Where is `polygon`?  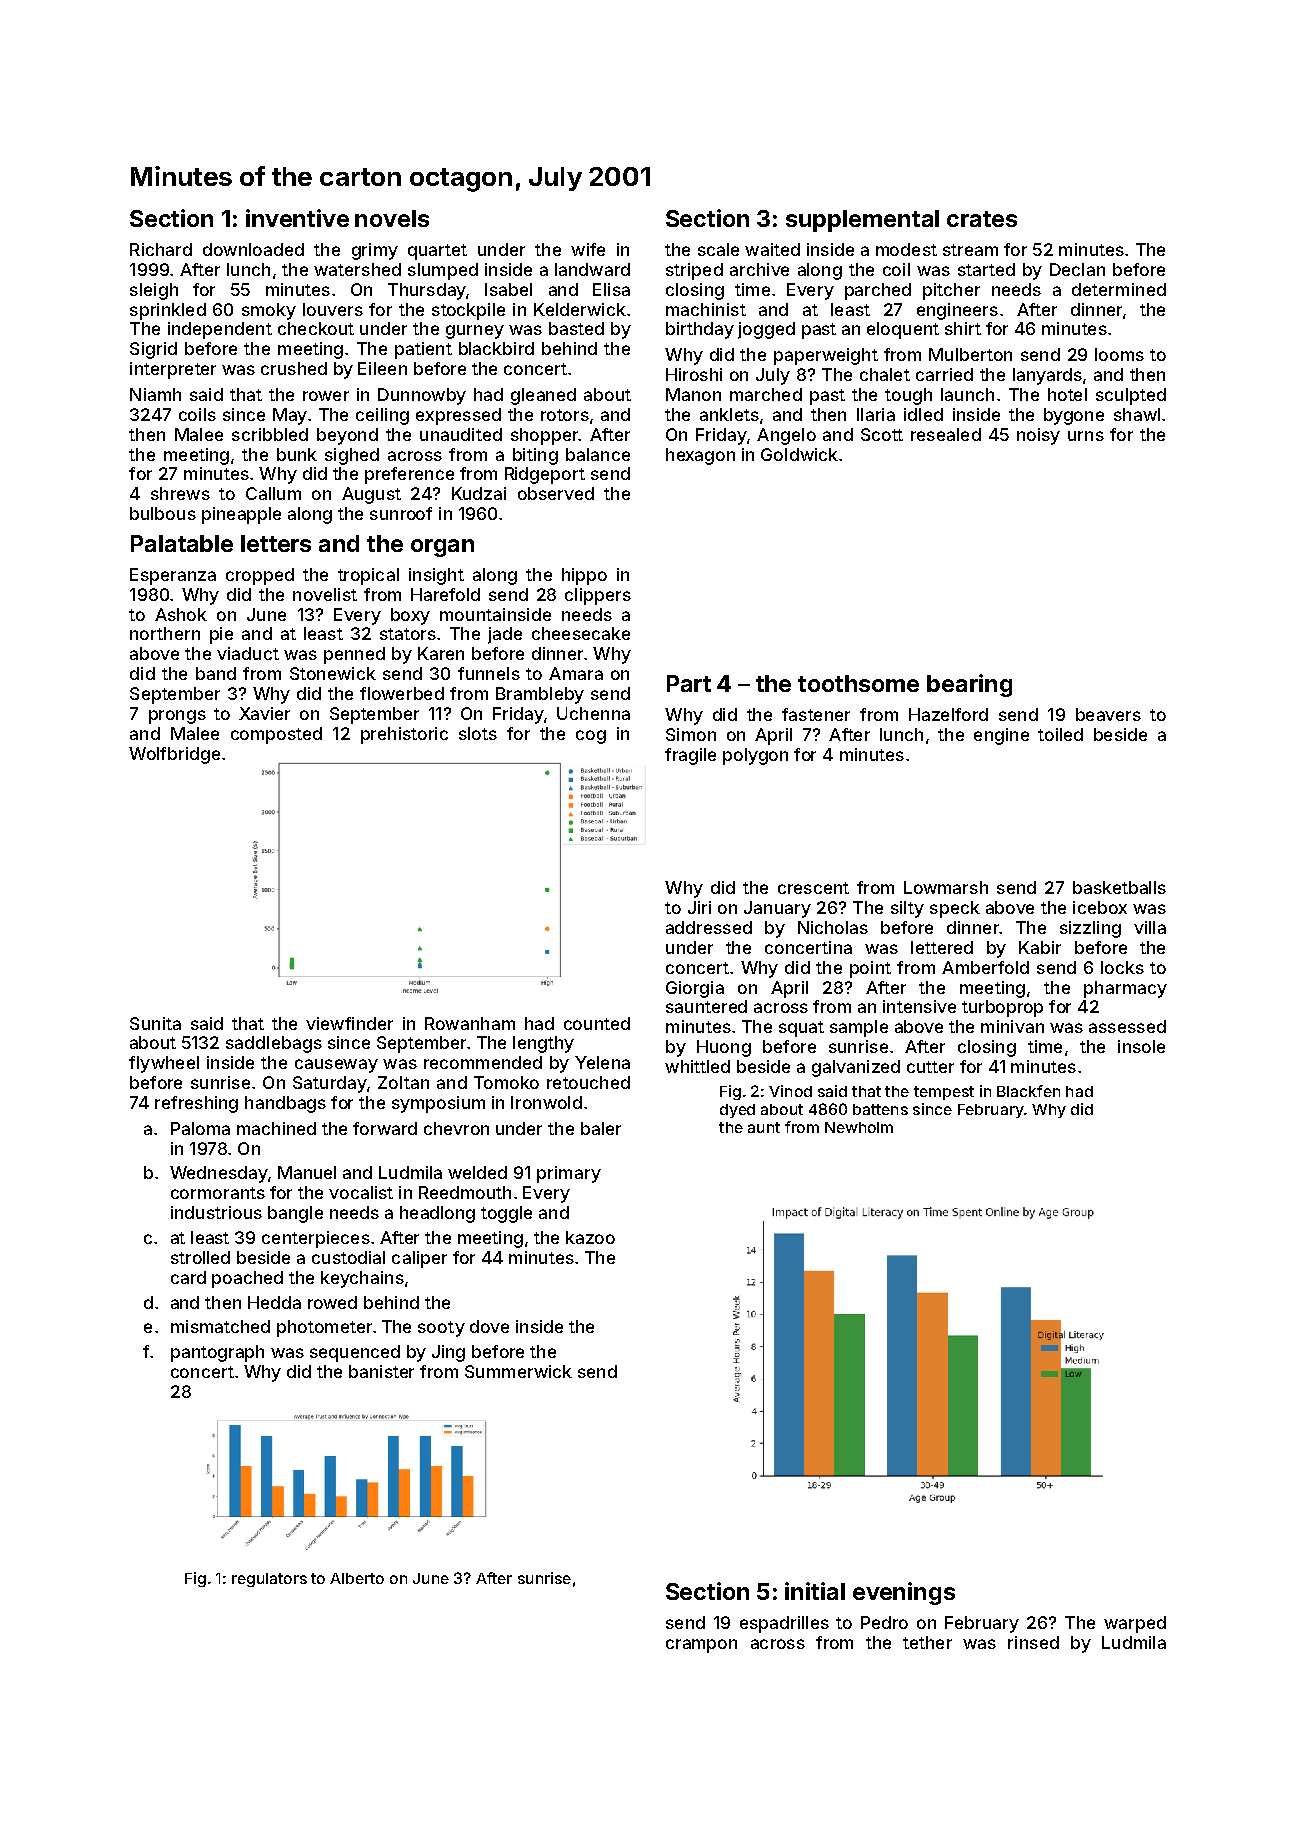
polygon is located at coordinates (755, 756).
